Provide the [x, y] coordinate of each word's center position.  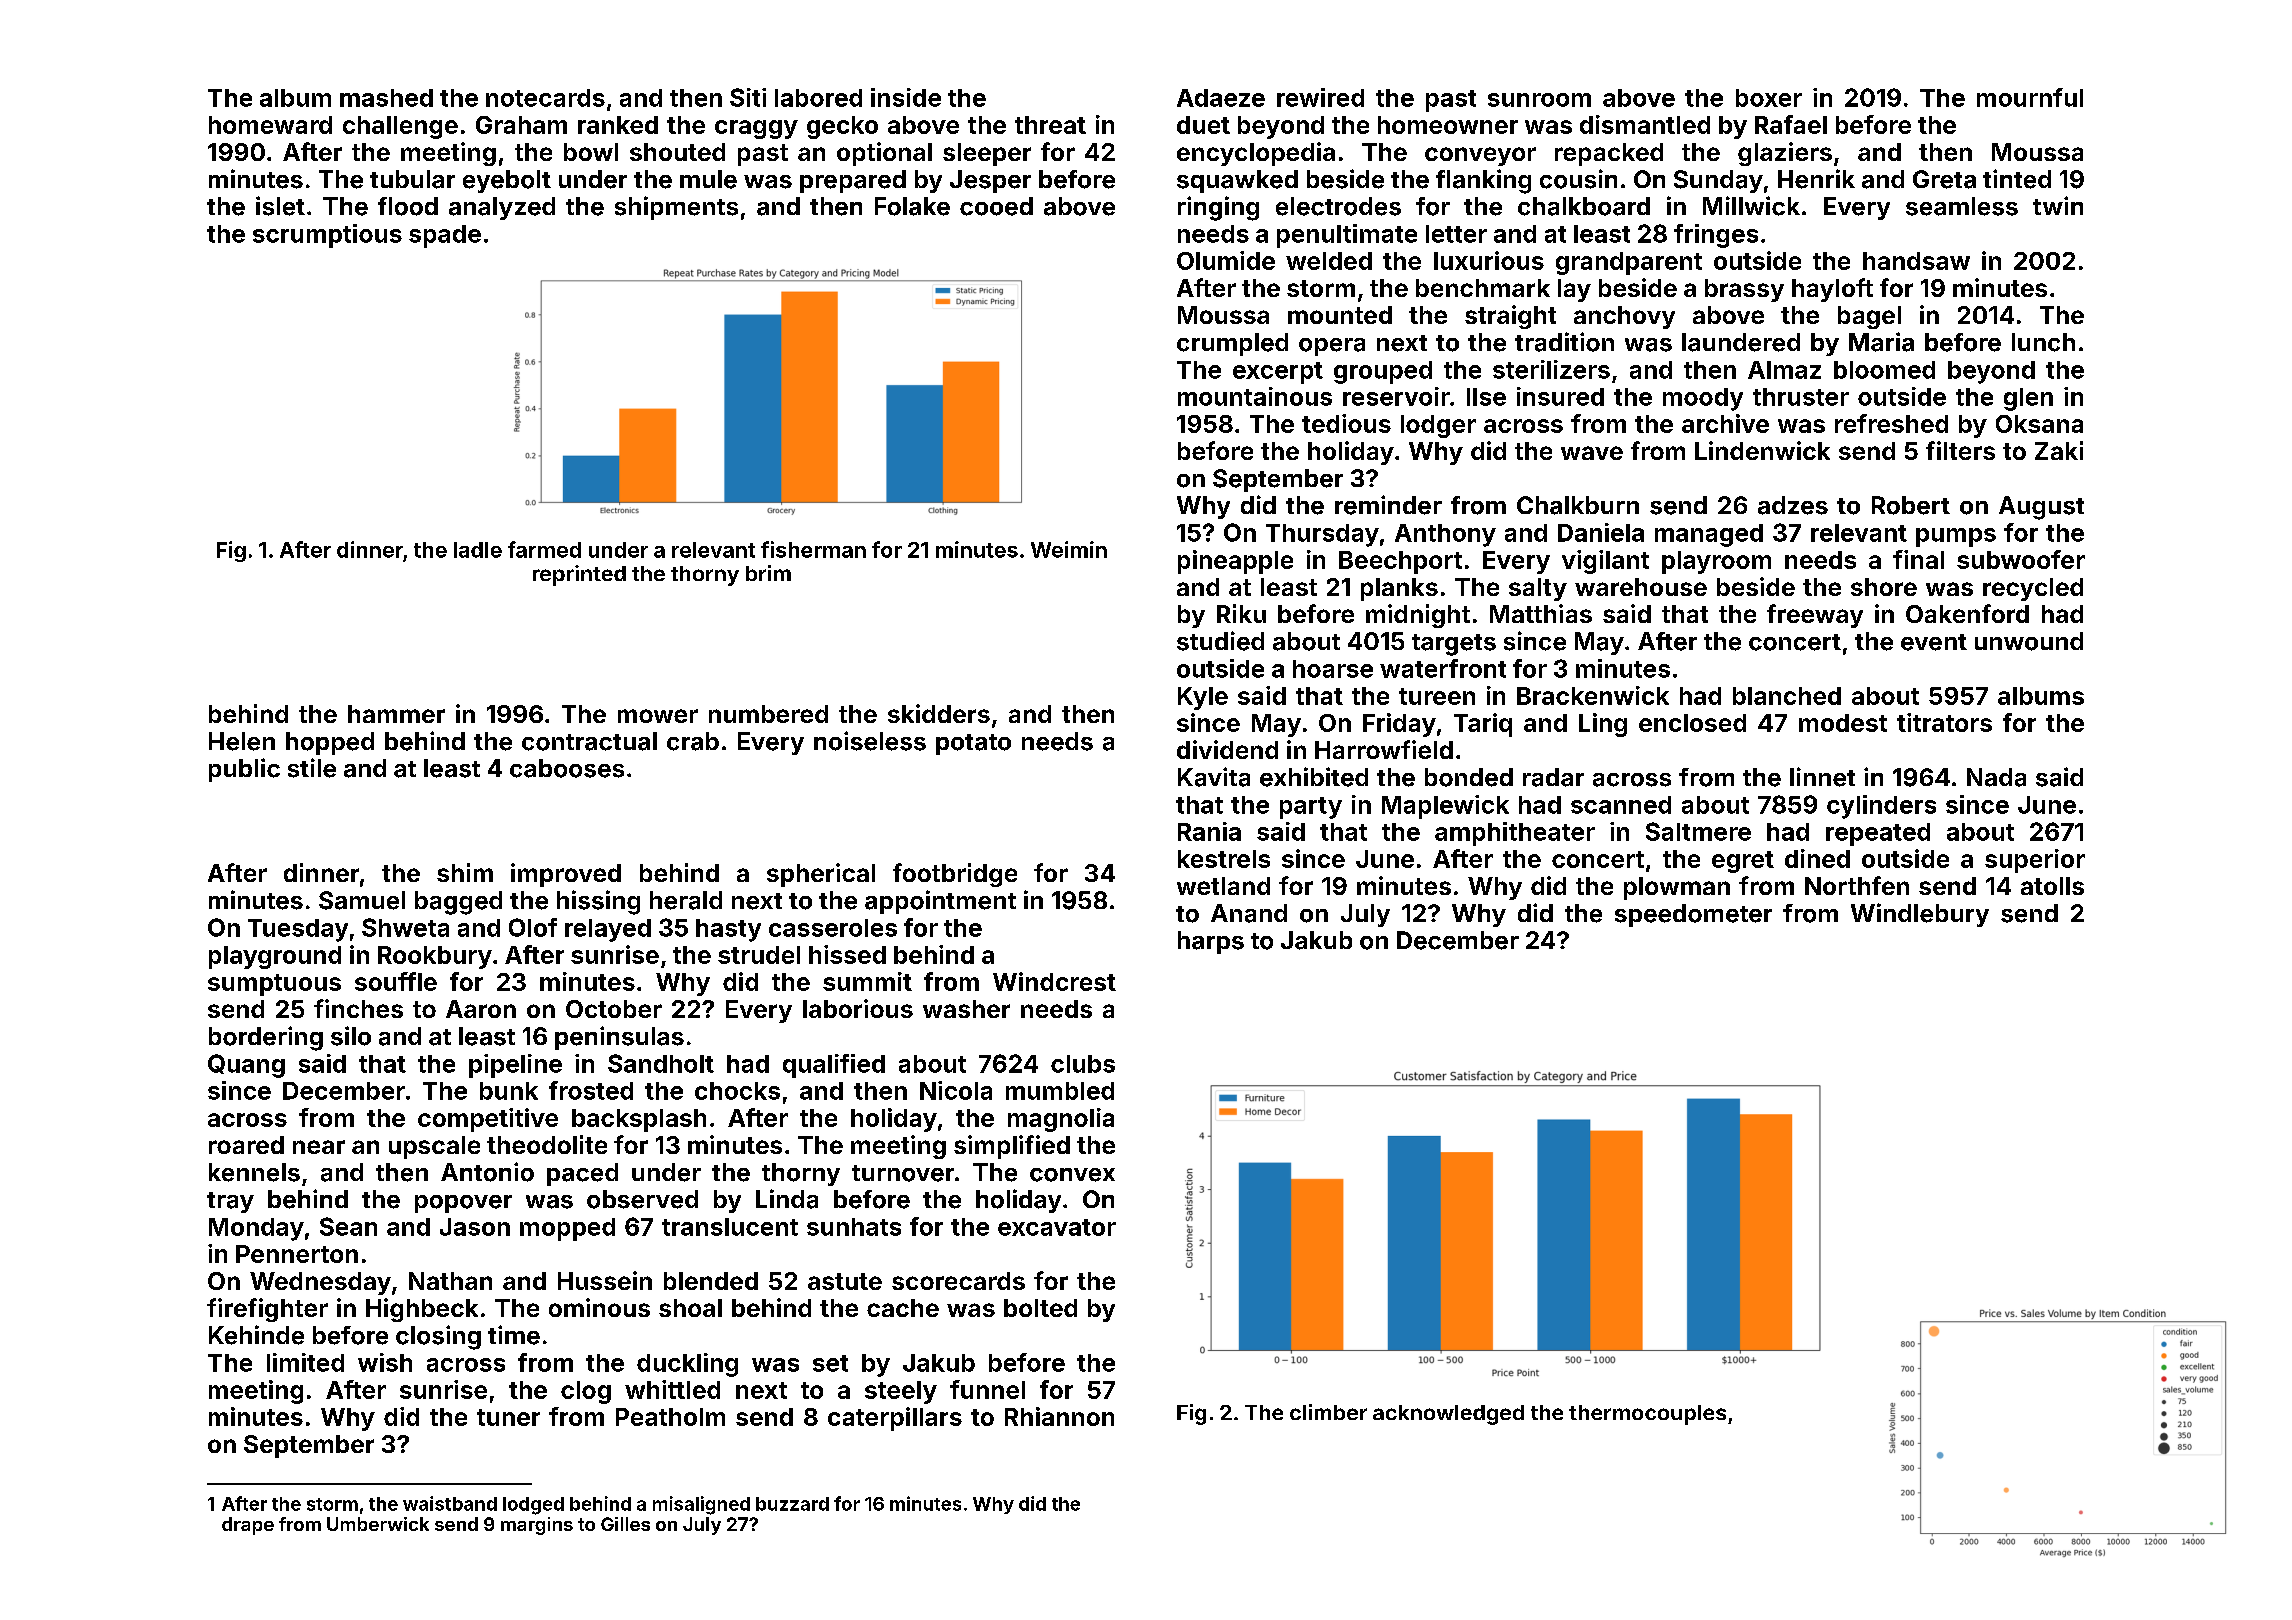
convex [1072, 1175]
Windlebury [1920, 915]
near [319, 1147]
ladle [478, 550]
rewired [1320, 97]
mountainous [1255, 396]
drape [248, 1526]
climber [1328, 1412]
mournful [2030, 97]
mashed [386, 98]
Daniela [1601, 532]
